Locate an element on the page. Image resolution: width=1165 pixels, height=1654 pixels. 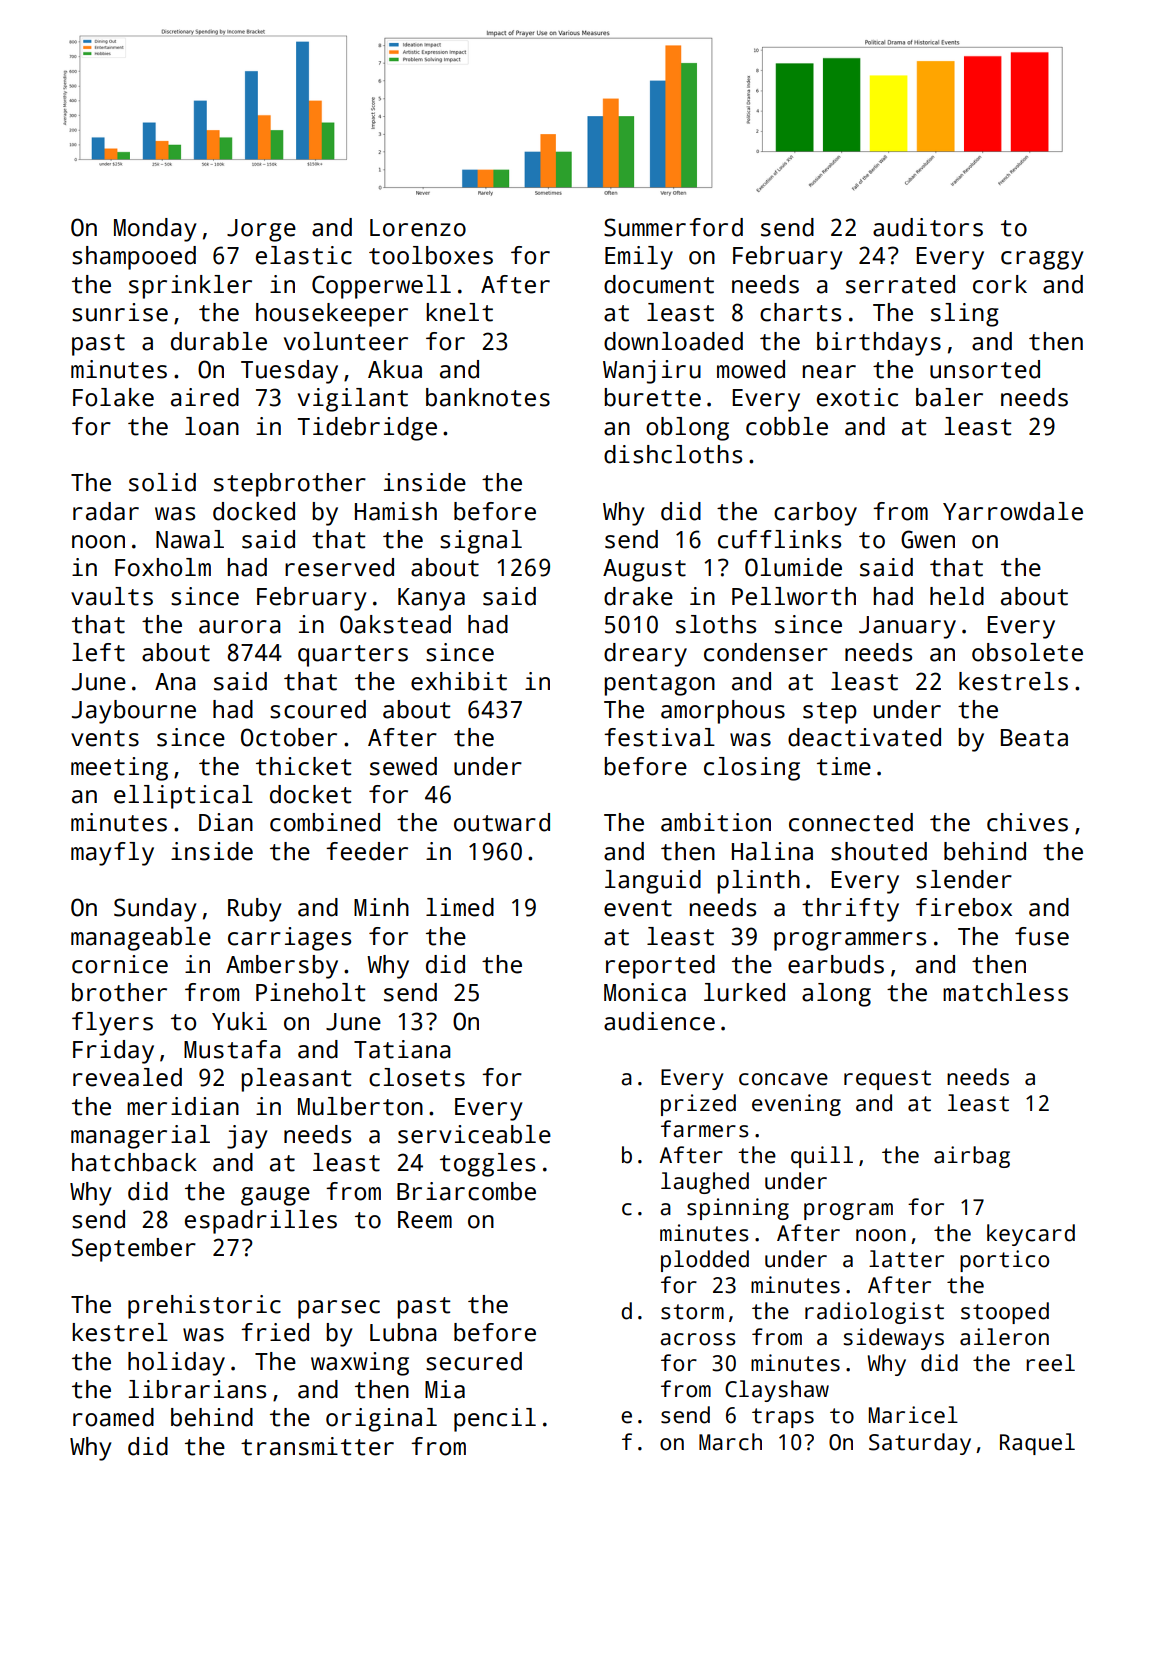
espadrilles is located at coordinates (261, 1222).
